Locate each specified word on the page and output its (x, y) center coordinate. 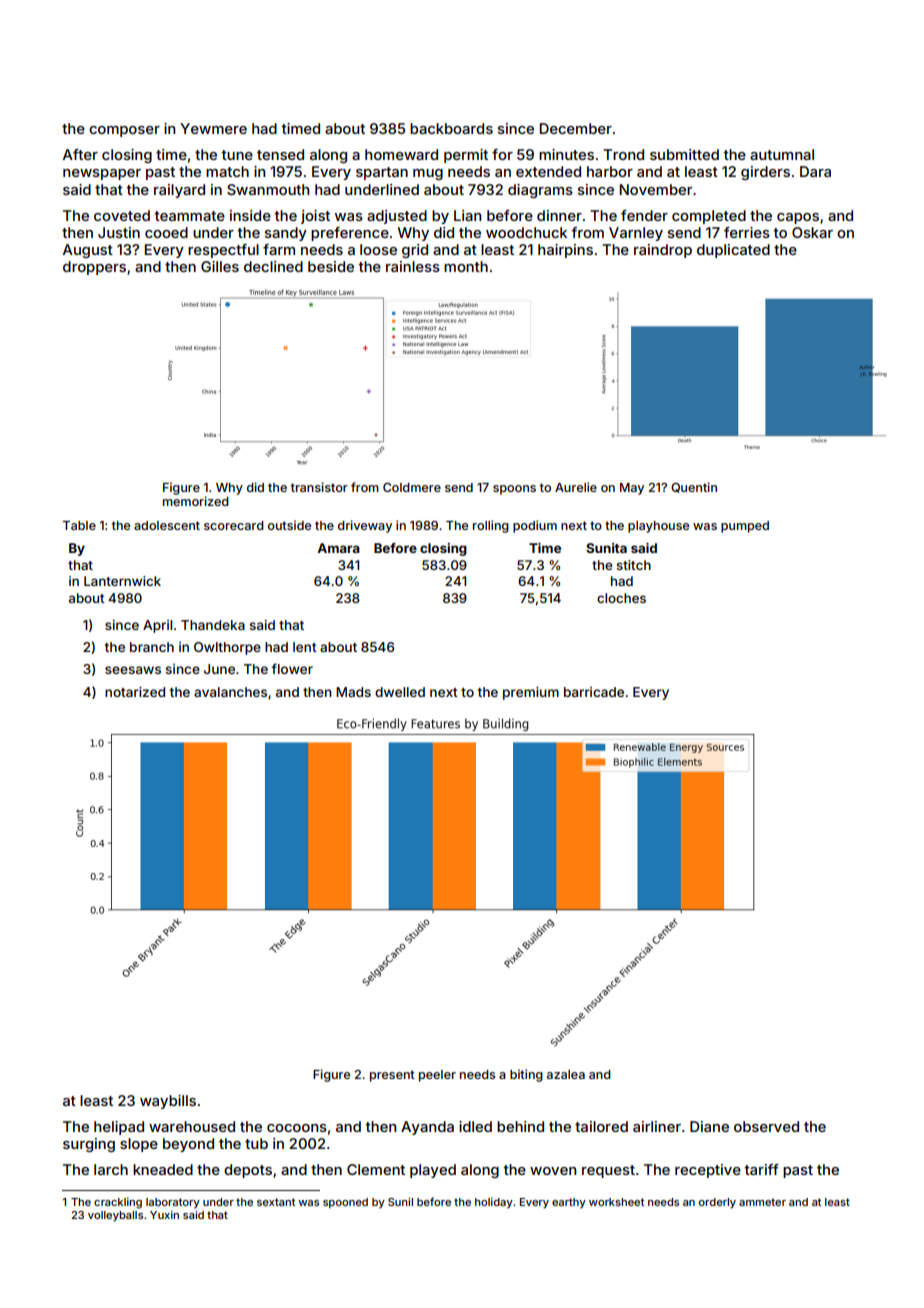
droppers (94, 268)
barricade (594, 692)
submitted (684, 154)
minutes (566, 154)
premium (531, 693)
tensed (280, 154)
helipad (119, 1128)
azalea (566, 1074)
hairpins (565, 251)
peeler (437, 1076)
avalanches (230, 692)
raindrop (663, 251)
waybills (168, 1102)
